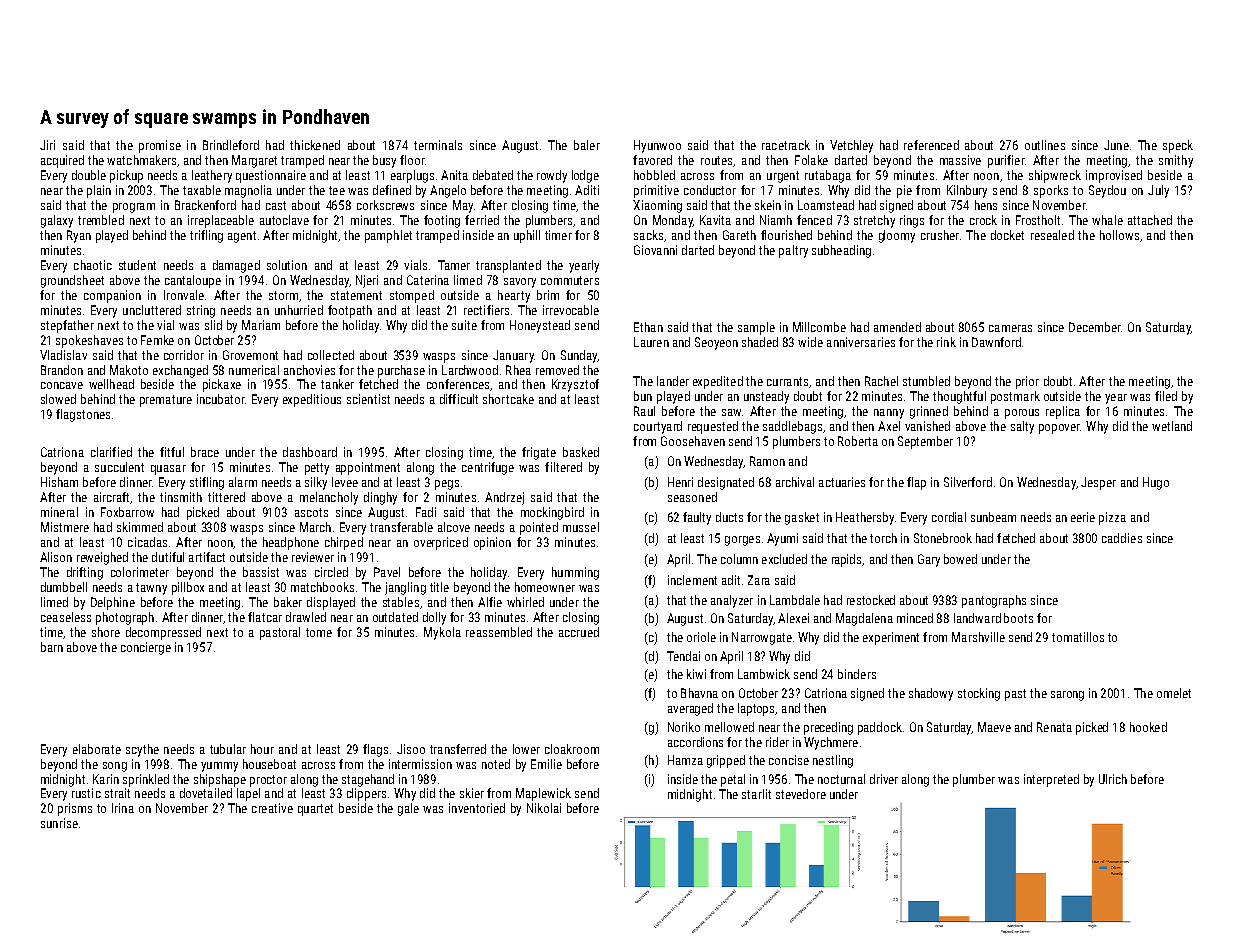 This image has height=952, width=1233. I want to click on Hyunwoo, so click(657, 146).
